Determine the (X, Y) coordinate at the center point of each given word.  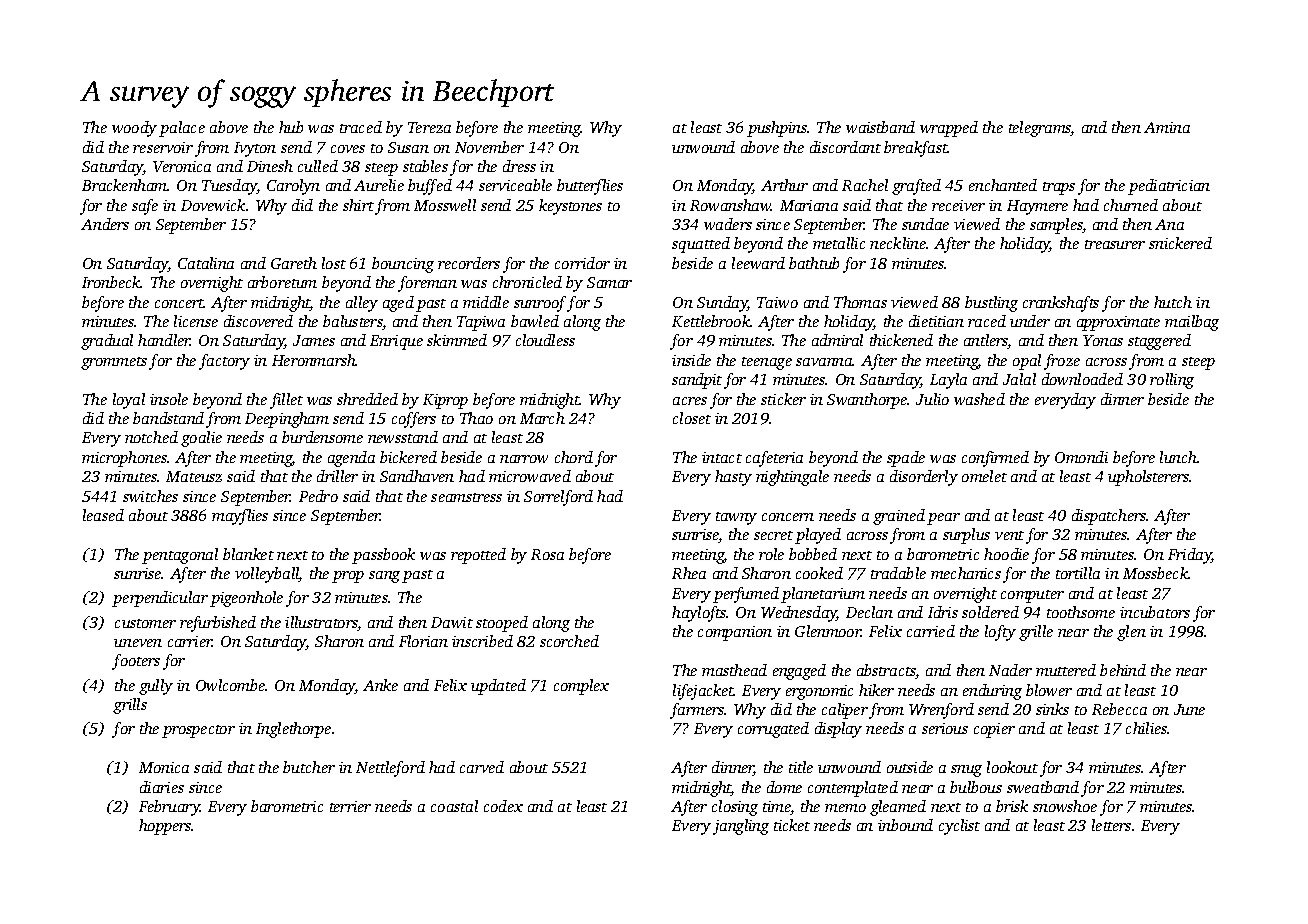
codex (503, 806)
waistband (880, 127)
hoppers (165, 827)
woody (134, 129)
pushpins (777, 129)
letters (1111, 825)
